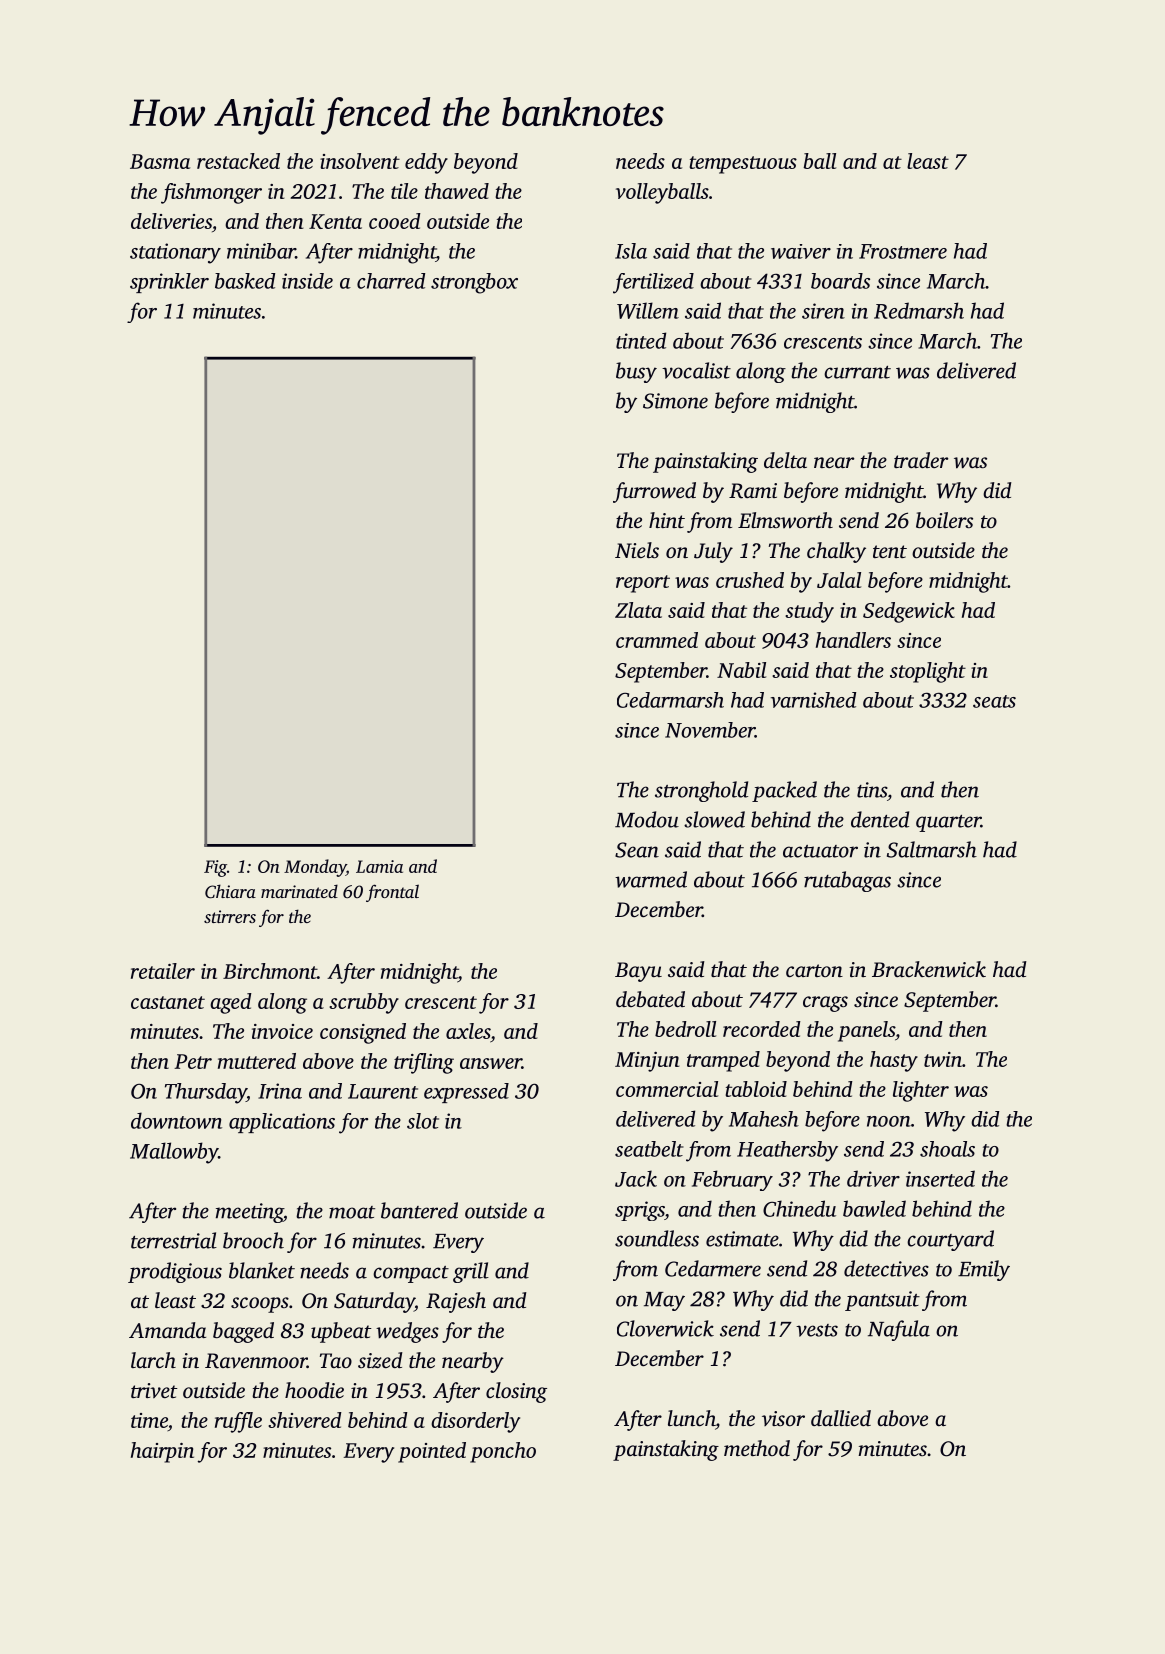 Image resolution: width=1165 pixels, height=1654 pixels. What do you see at coordinates (853, 640) in the screenshot?
I see `handlers` at bounding box center [853, 640].
